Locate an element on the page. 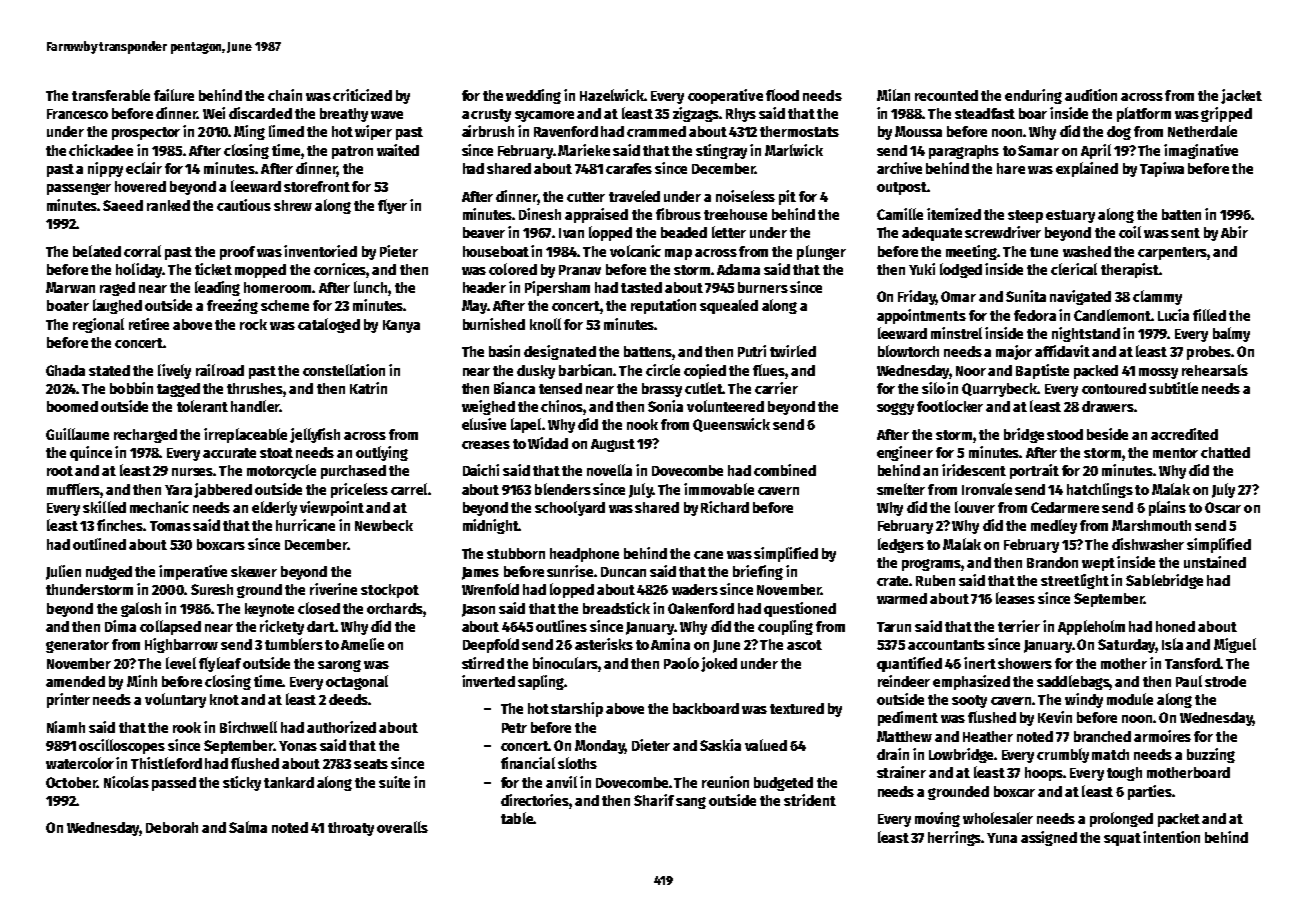 The width and height of the page is (1308, 924). jacket is located at coordinates (1241, 96).
